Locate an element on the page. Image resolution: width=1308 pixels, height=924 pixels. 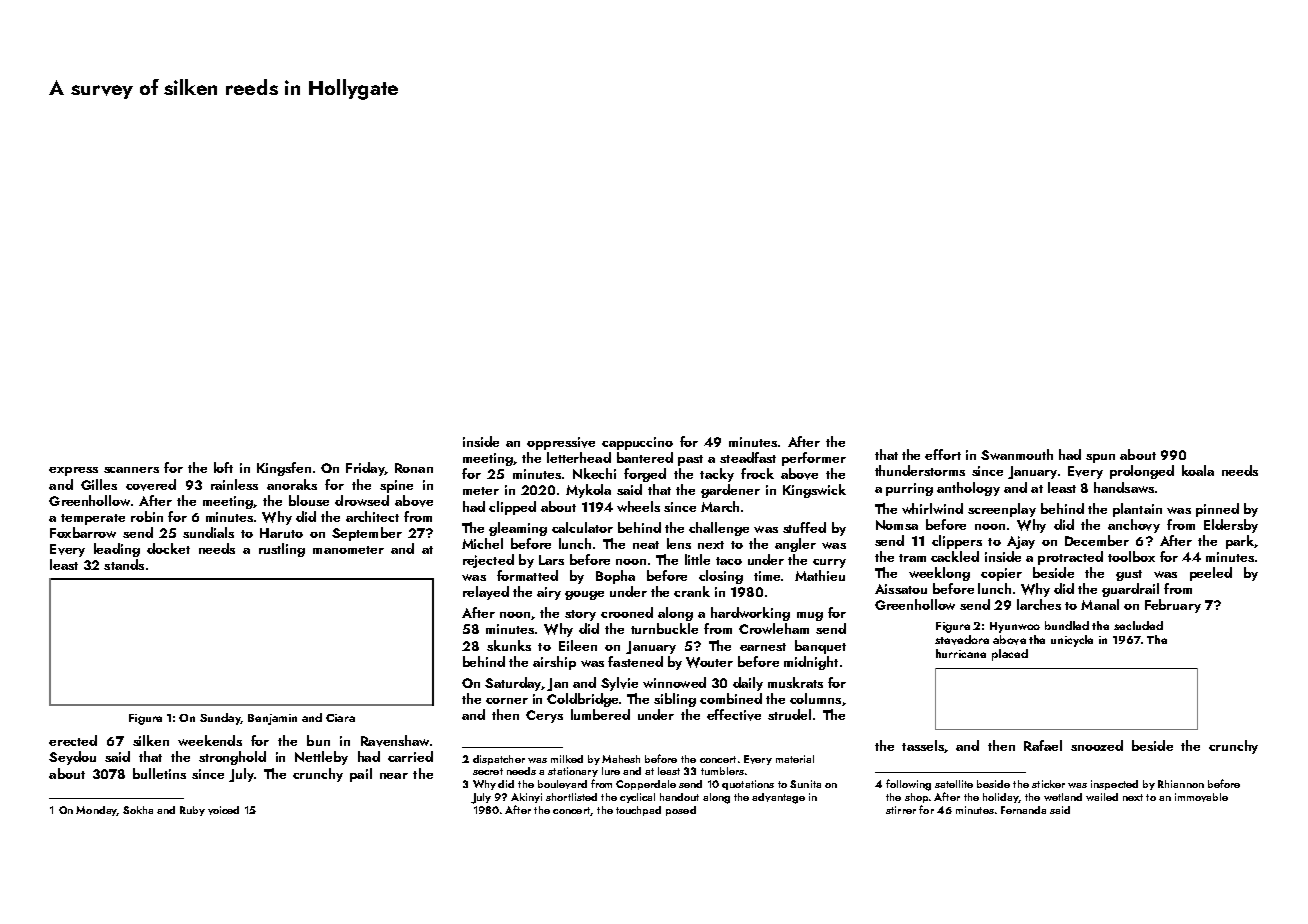
performer is located at coordinates (814, 459).
